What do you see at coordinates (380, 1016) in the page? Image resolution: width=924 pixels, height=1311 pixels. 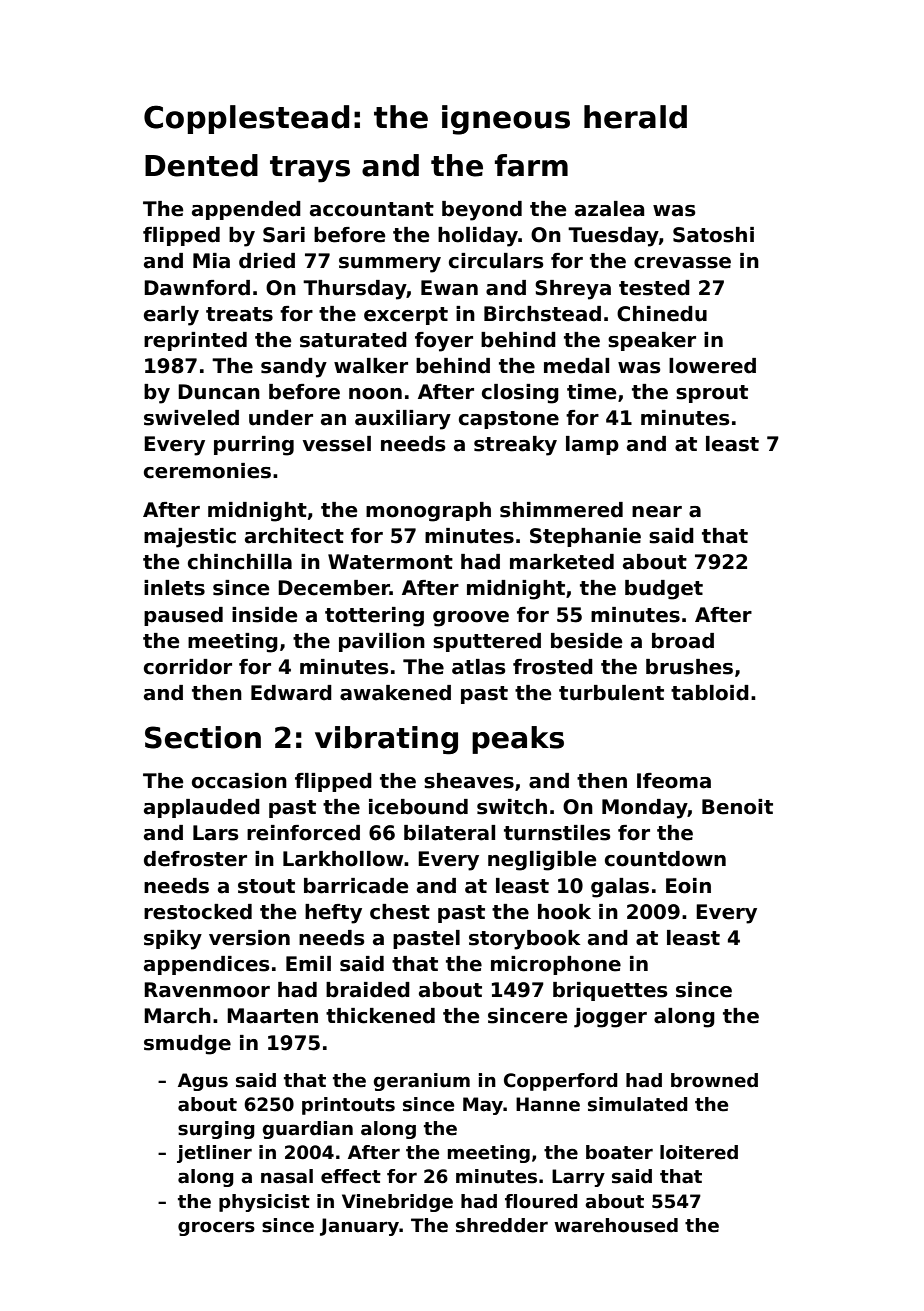 I see `thickened` at bounding box center [380, 1016].
